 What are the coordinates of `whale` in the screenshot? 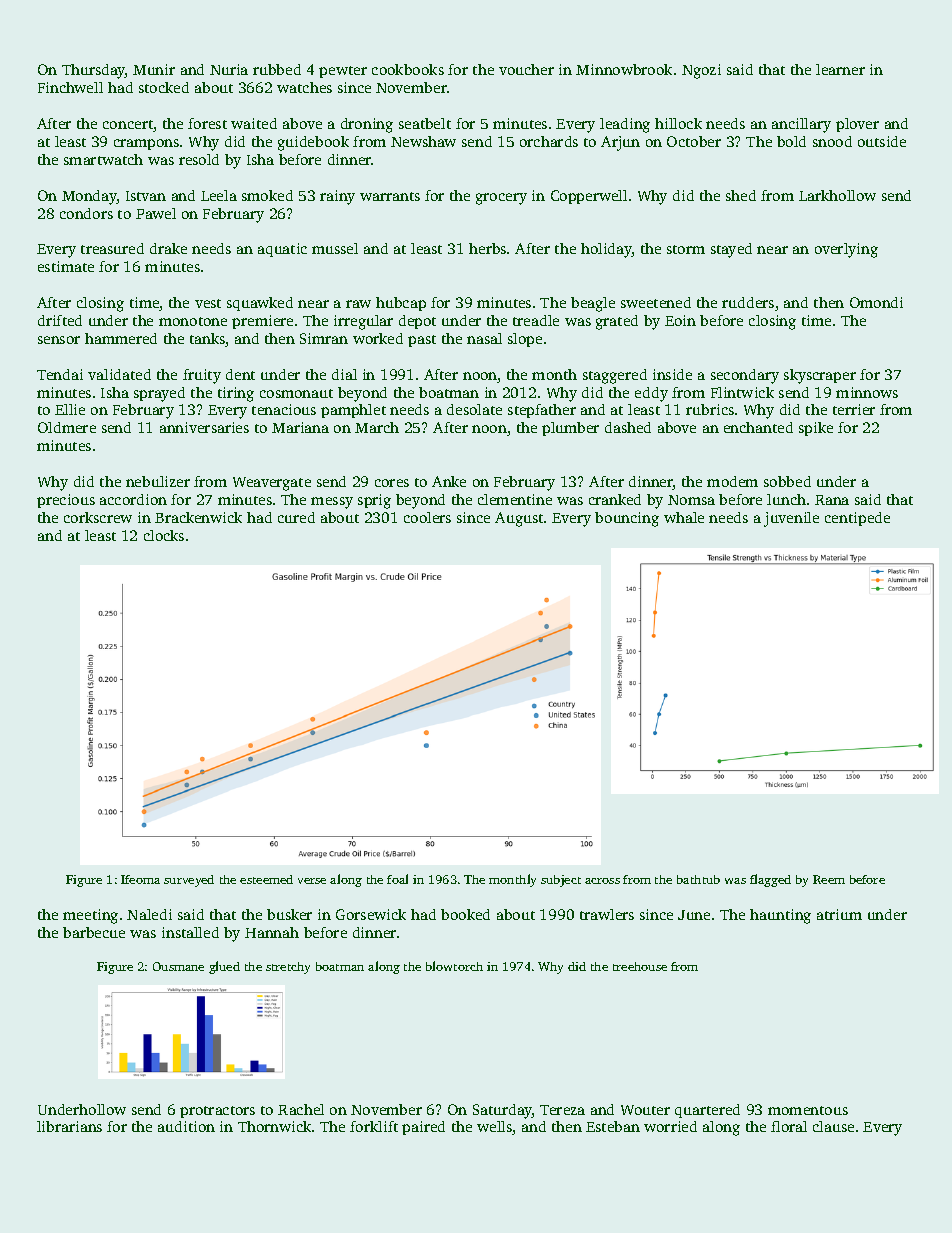 It's located at (684, 517).
